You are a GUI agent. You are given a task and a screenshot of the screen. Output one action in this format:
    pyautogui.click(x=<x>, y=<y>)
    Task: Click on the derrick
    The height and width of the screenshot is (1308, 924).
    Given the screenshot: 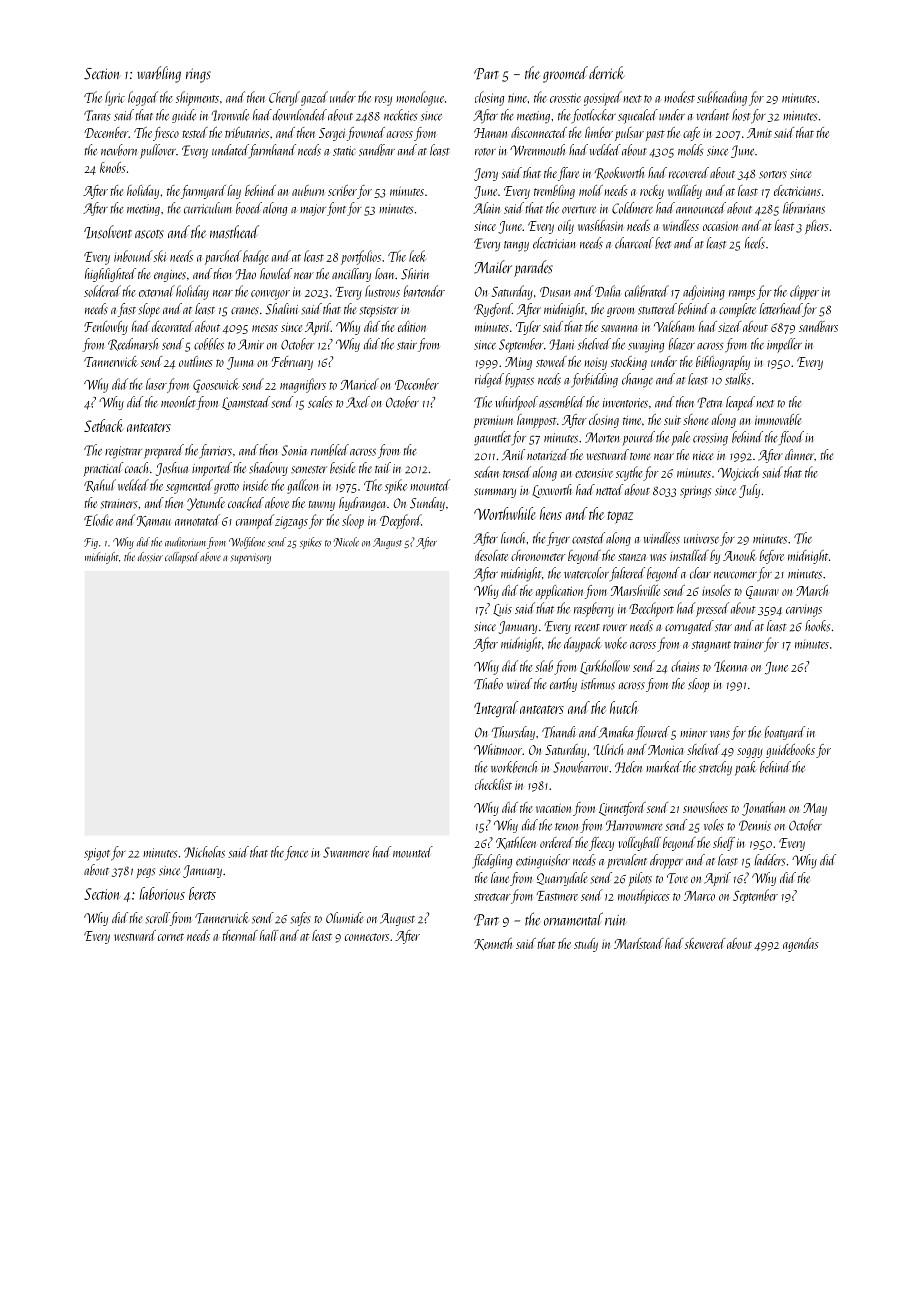 What is the action you would take?
    pyautogui.click(x=606, y=72)
